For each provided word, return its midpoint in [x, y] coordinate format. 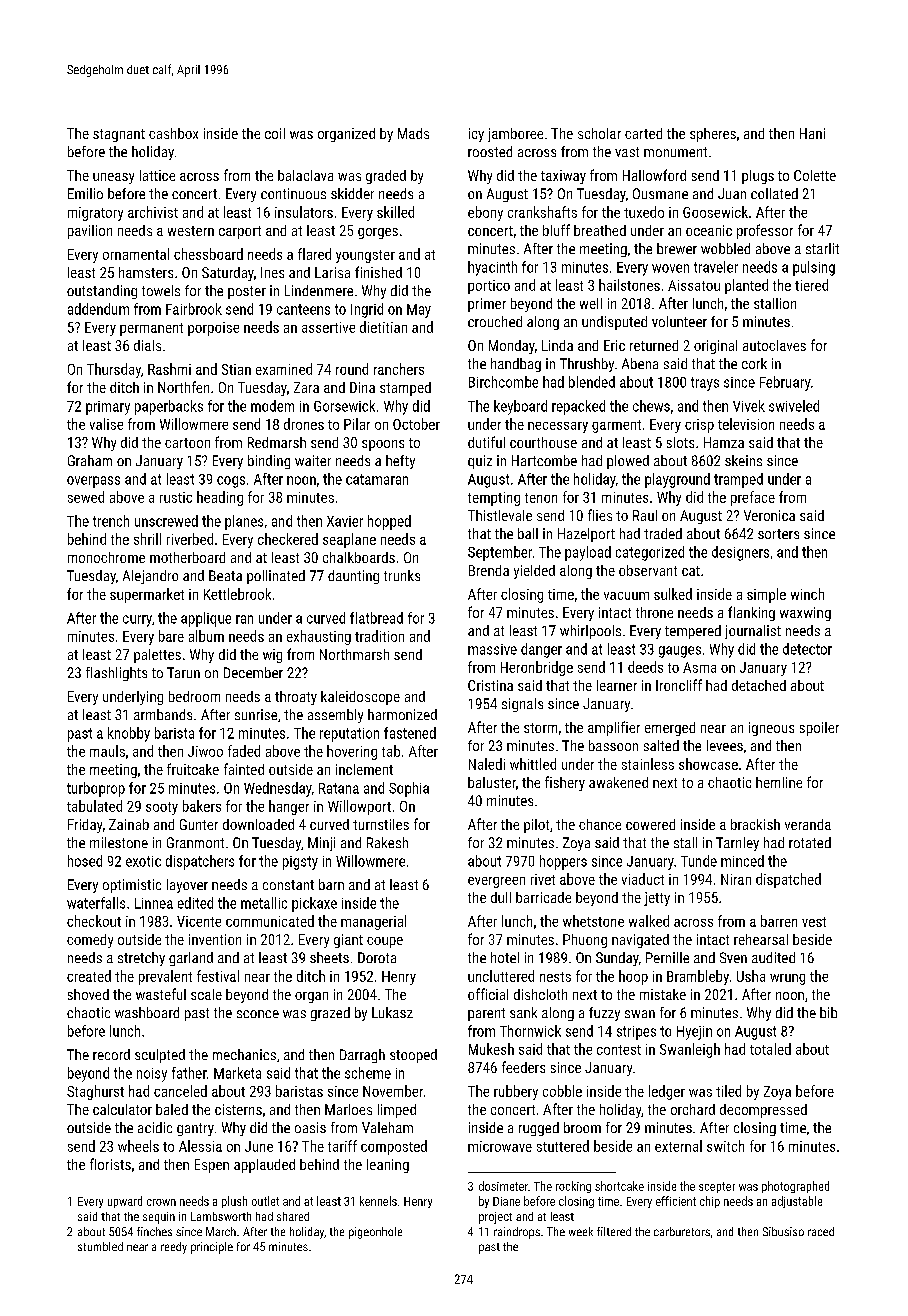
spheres [713, 135]
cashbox [173, 133]
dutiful [486, 442]
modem [272, 406]
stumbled [100, 1246]
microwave [500, 1146]
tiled [728, 1091]
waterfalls [96, 903]
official [488, 994]
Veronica [769, 515]
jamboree [515, 135]
